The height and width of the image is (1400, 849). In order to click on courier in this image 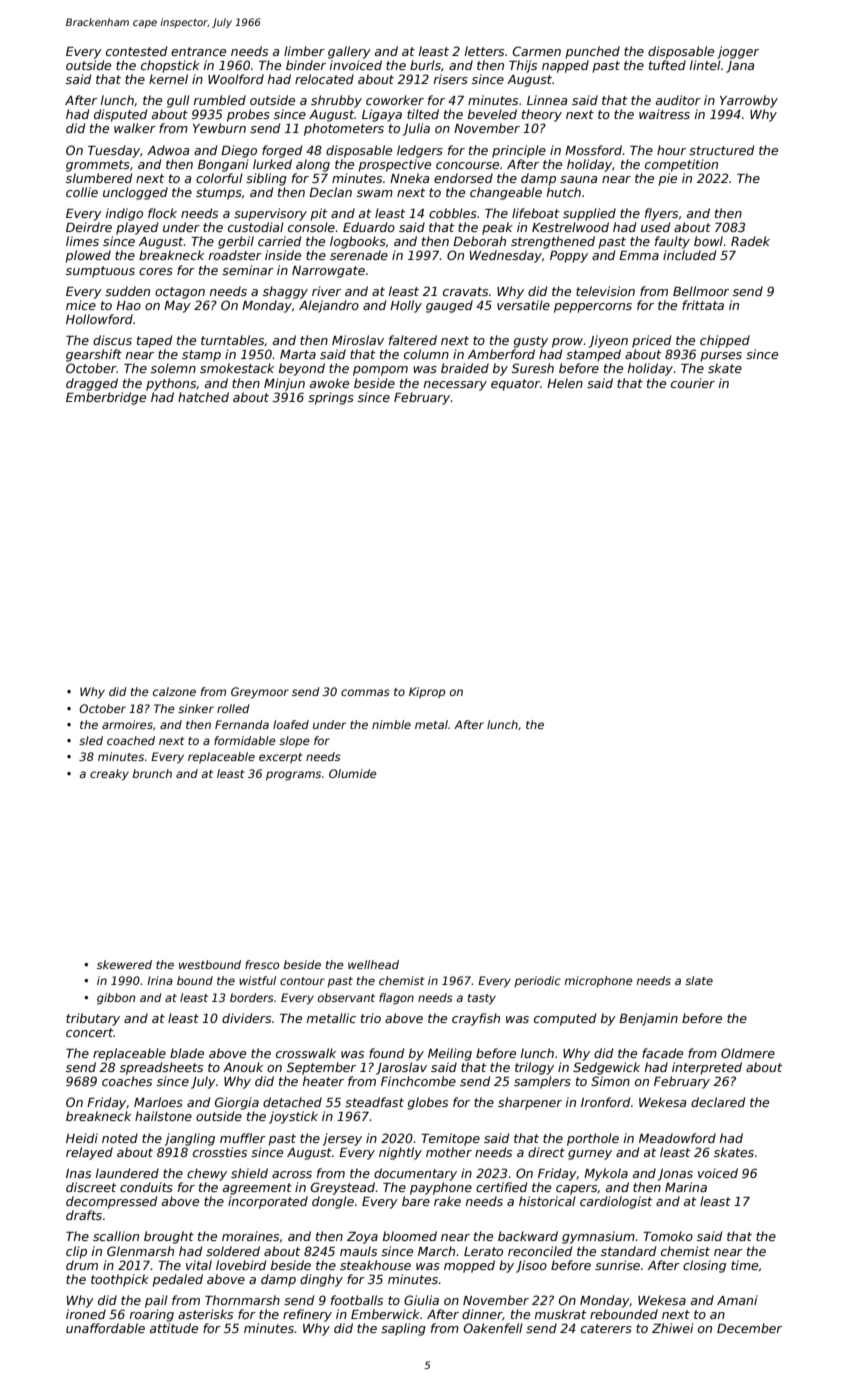, I will do `click(693, 383)`.
